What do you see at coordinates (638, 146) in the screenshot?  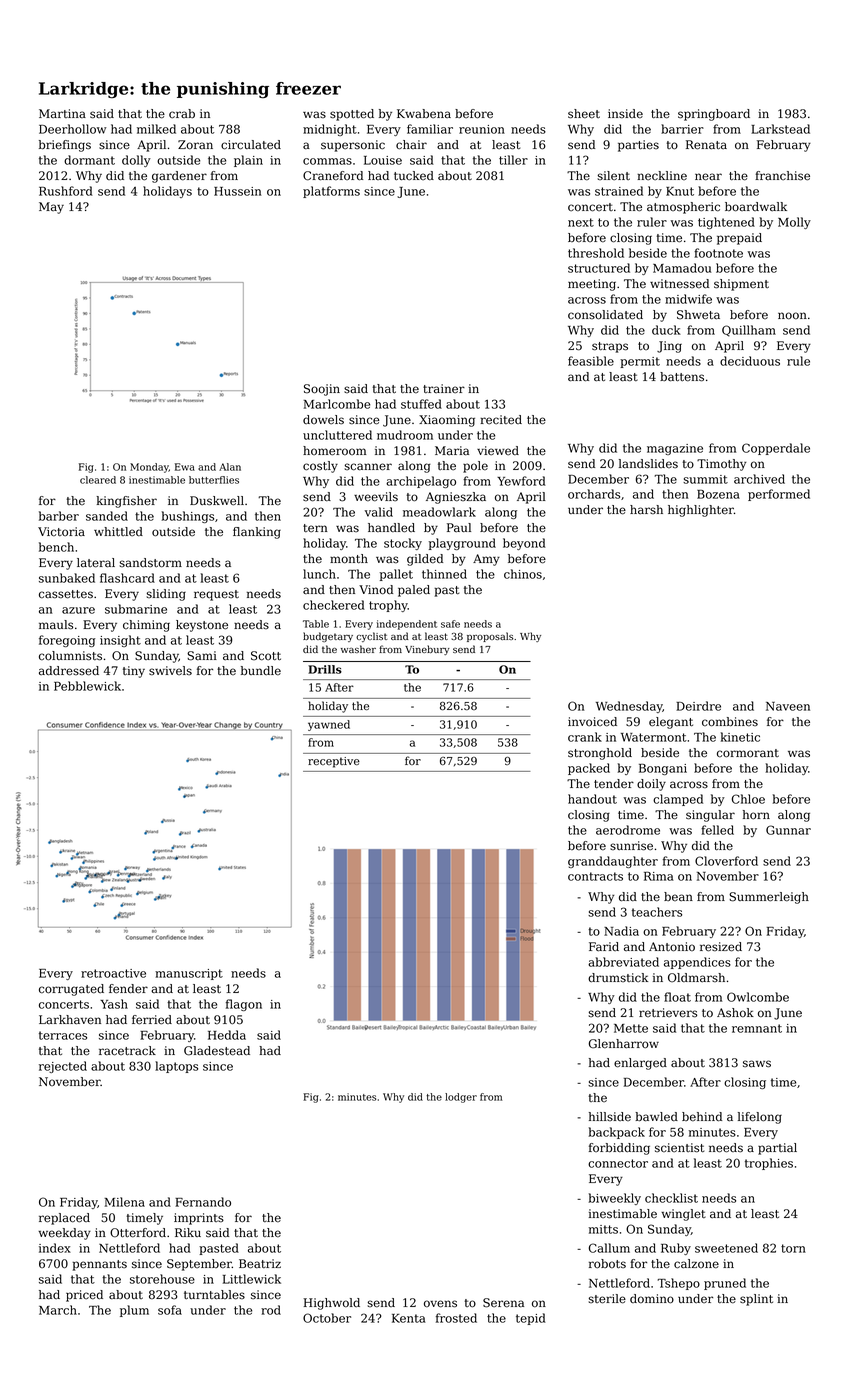 I see `parties` at bounding box center [638, 146].
